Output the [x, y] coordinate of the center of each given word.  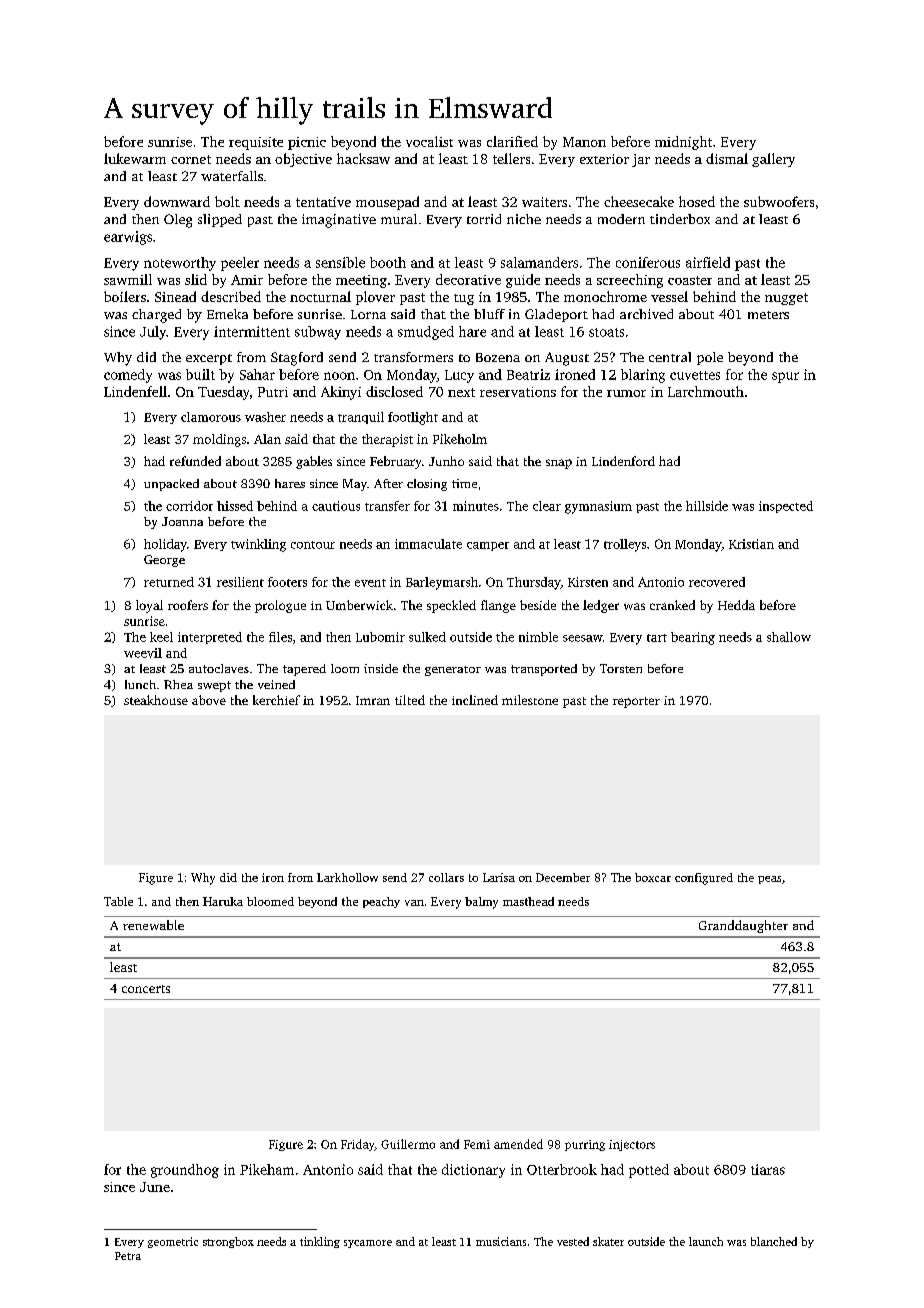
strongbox [228, 1242]
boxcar [653, 877]
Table [118, 901]
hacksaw [363, 158]
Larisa [499, 877]
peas [769, 880]
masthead [528, 901]
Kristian [751, 544]
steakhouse [156, 700]
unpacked [171, 485]
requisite [256, 143]
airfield [708, 262]
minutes [476, 506]
